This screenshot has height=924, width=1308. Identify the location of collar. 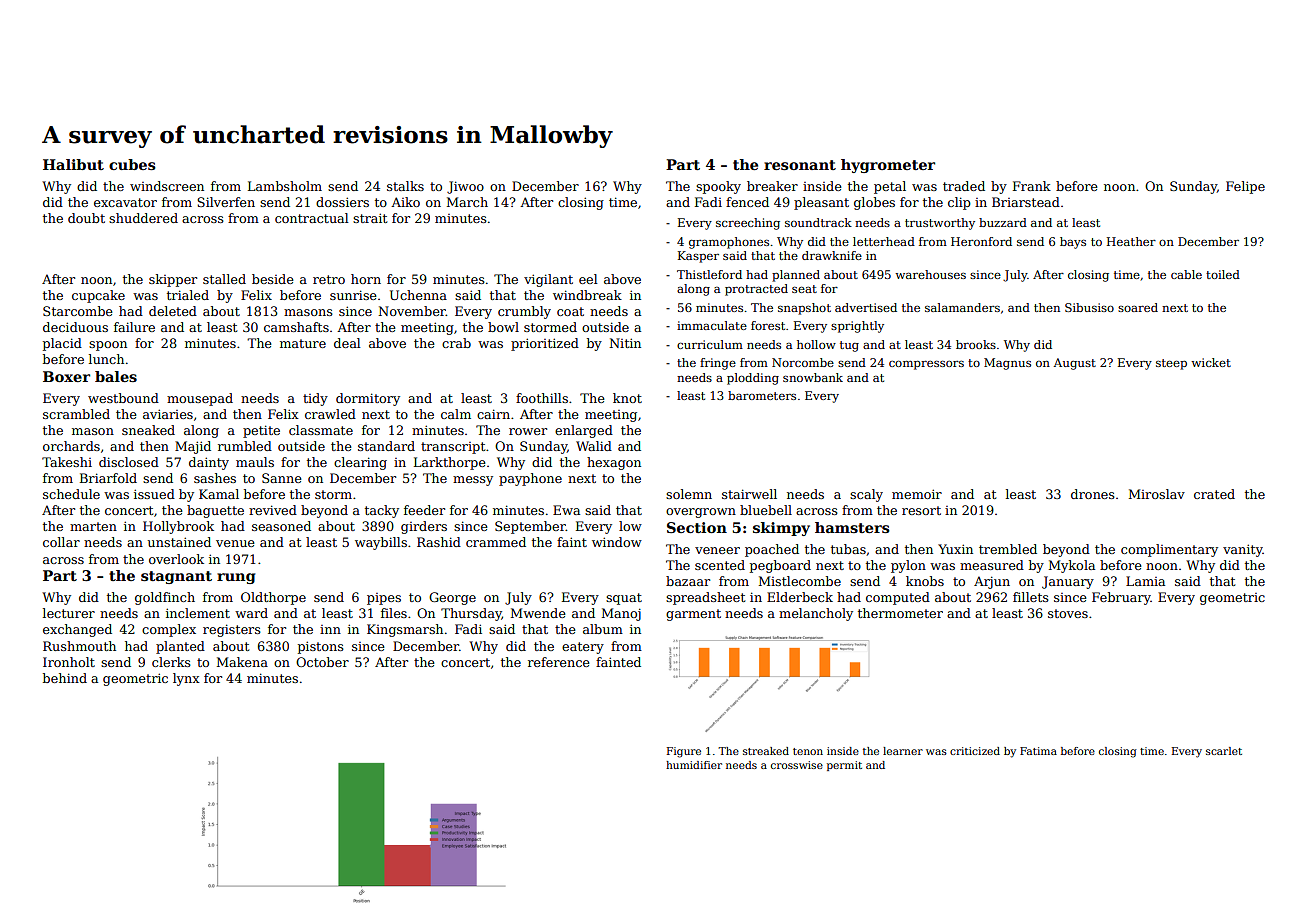
(61, 542).
